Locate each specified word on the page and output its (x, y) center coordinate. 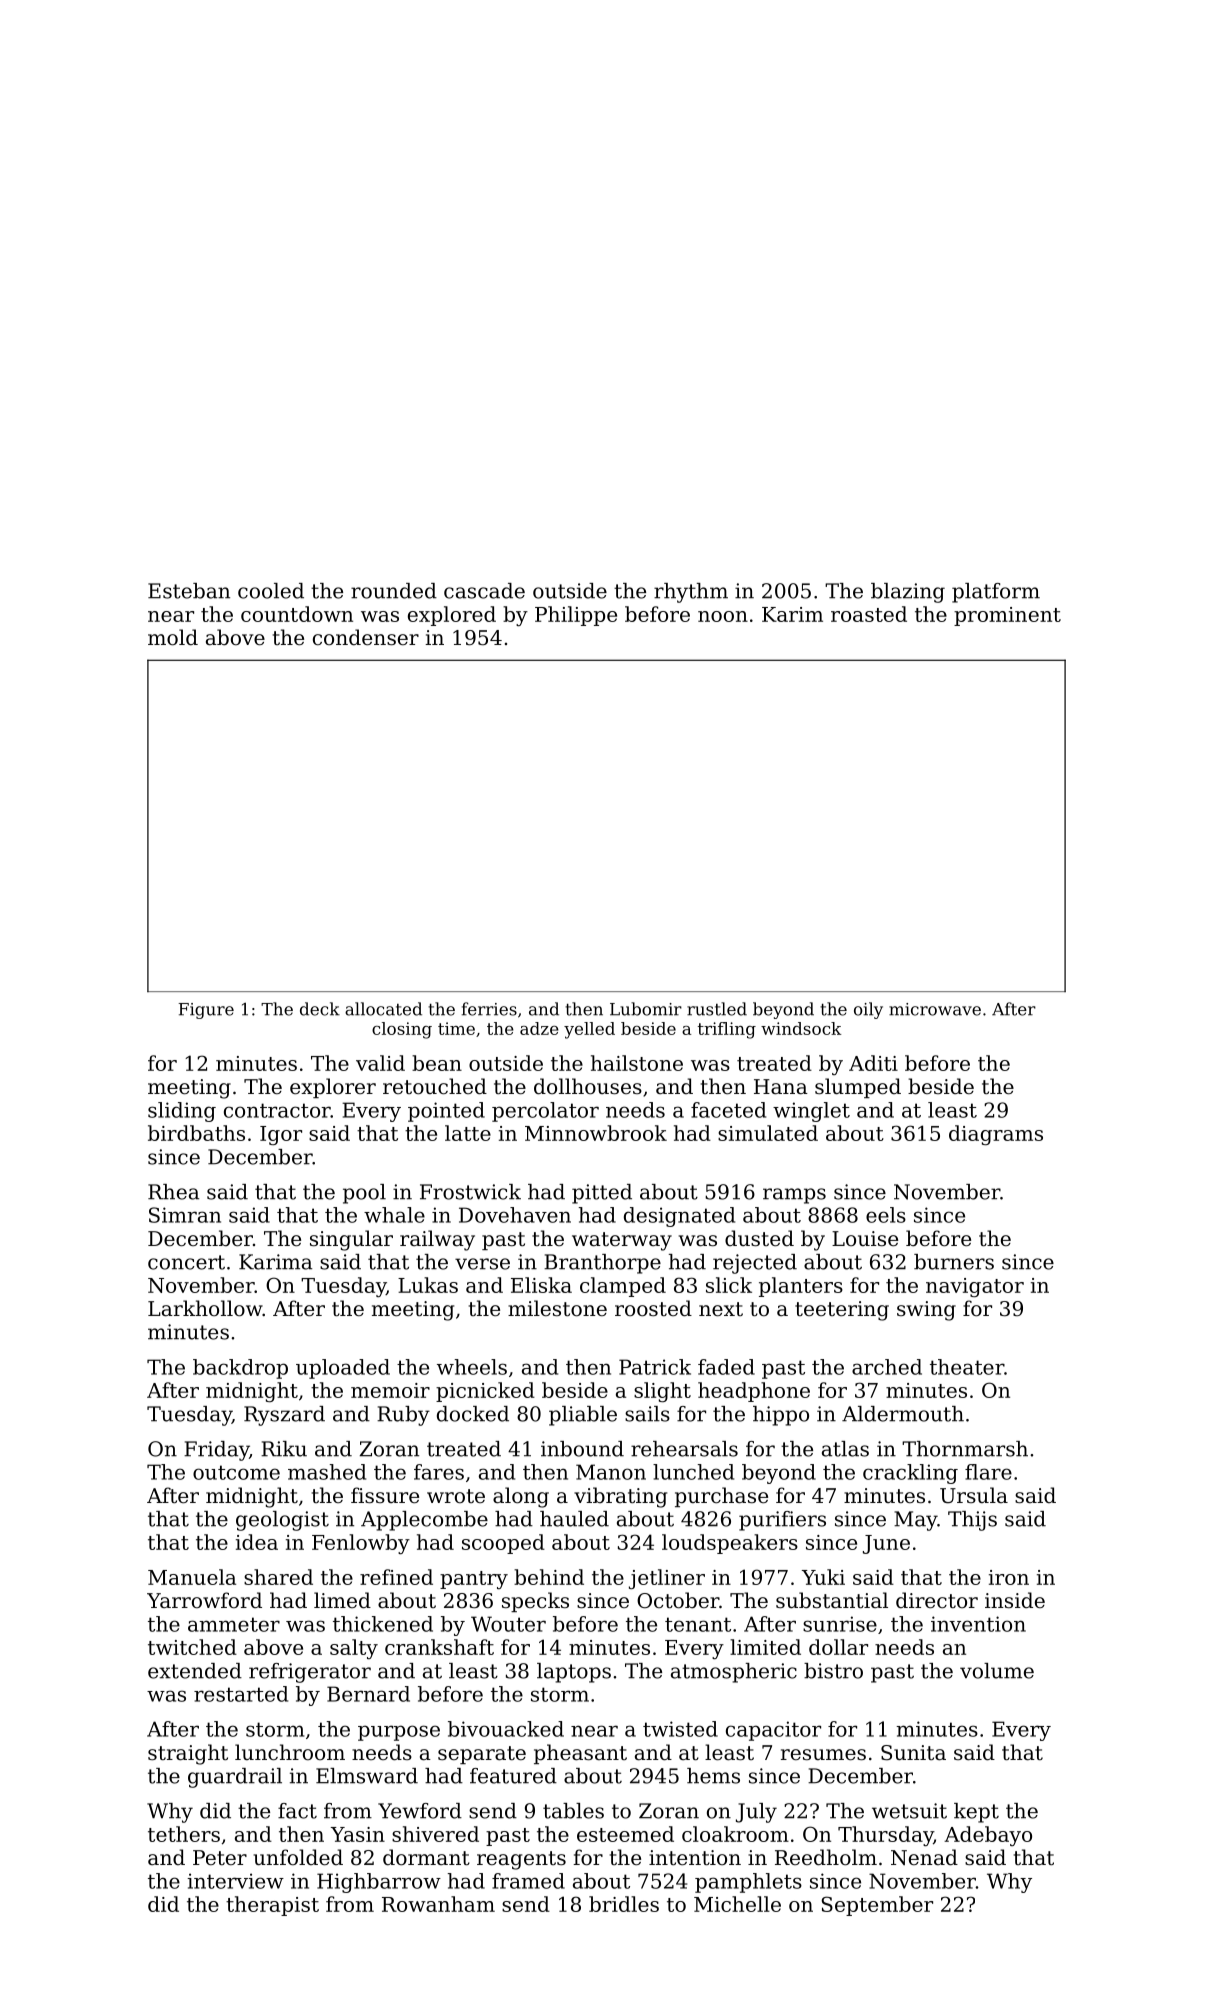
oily (868, 1010)
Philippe (576, 616)
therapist (272, 1906)
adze (539, 1028)
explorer (333, 1088)
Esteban (189, 591)
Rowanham (438, 1904)
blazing (908, 593)
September (877, 1906)
